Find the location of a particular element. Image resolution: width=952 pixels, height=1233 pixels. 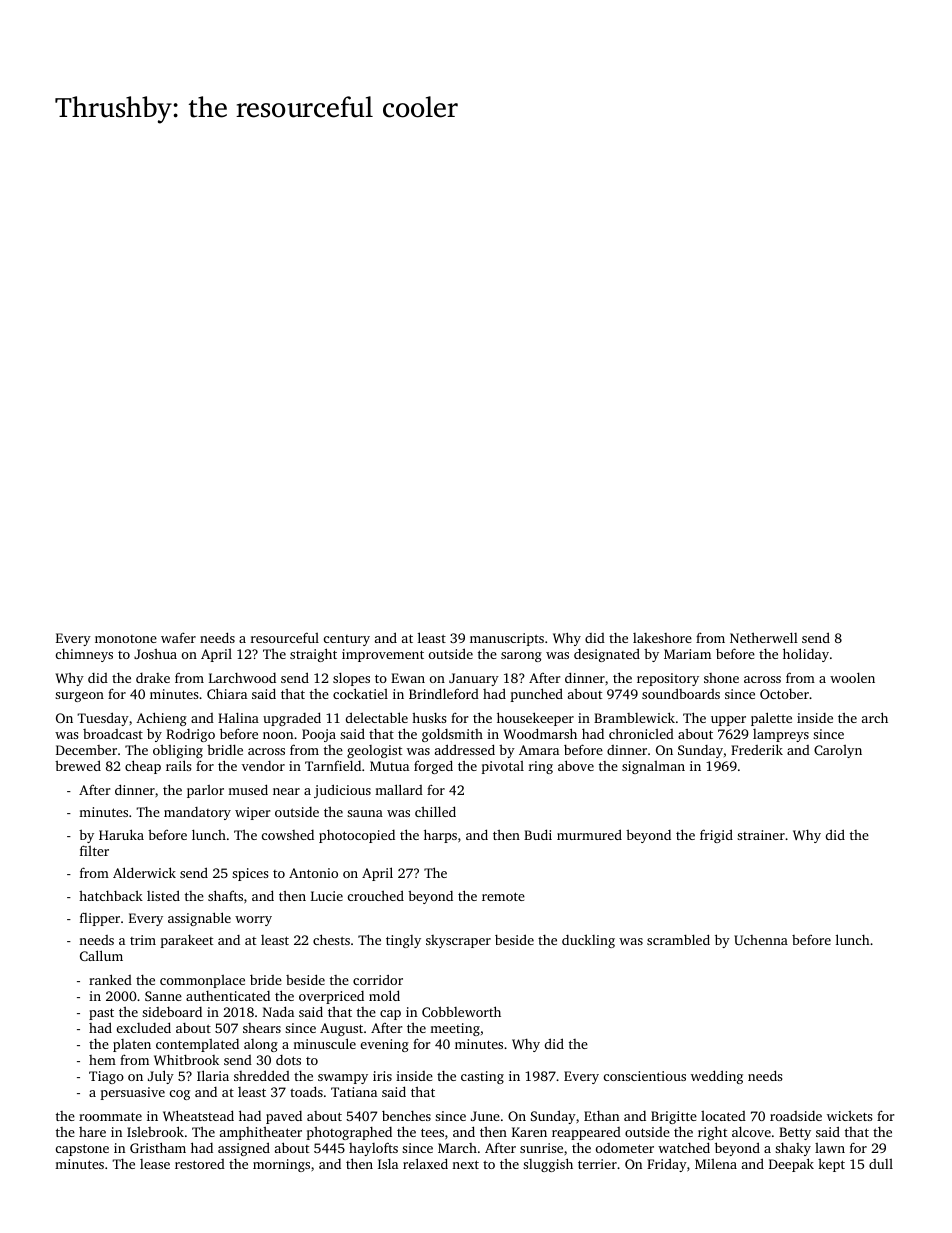

murmured is located at coordinates (589, 834).
